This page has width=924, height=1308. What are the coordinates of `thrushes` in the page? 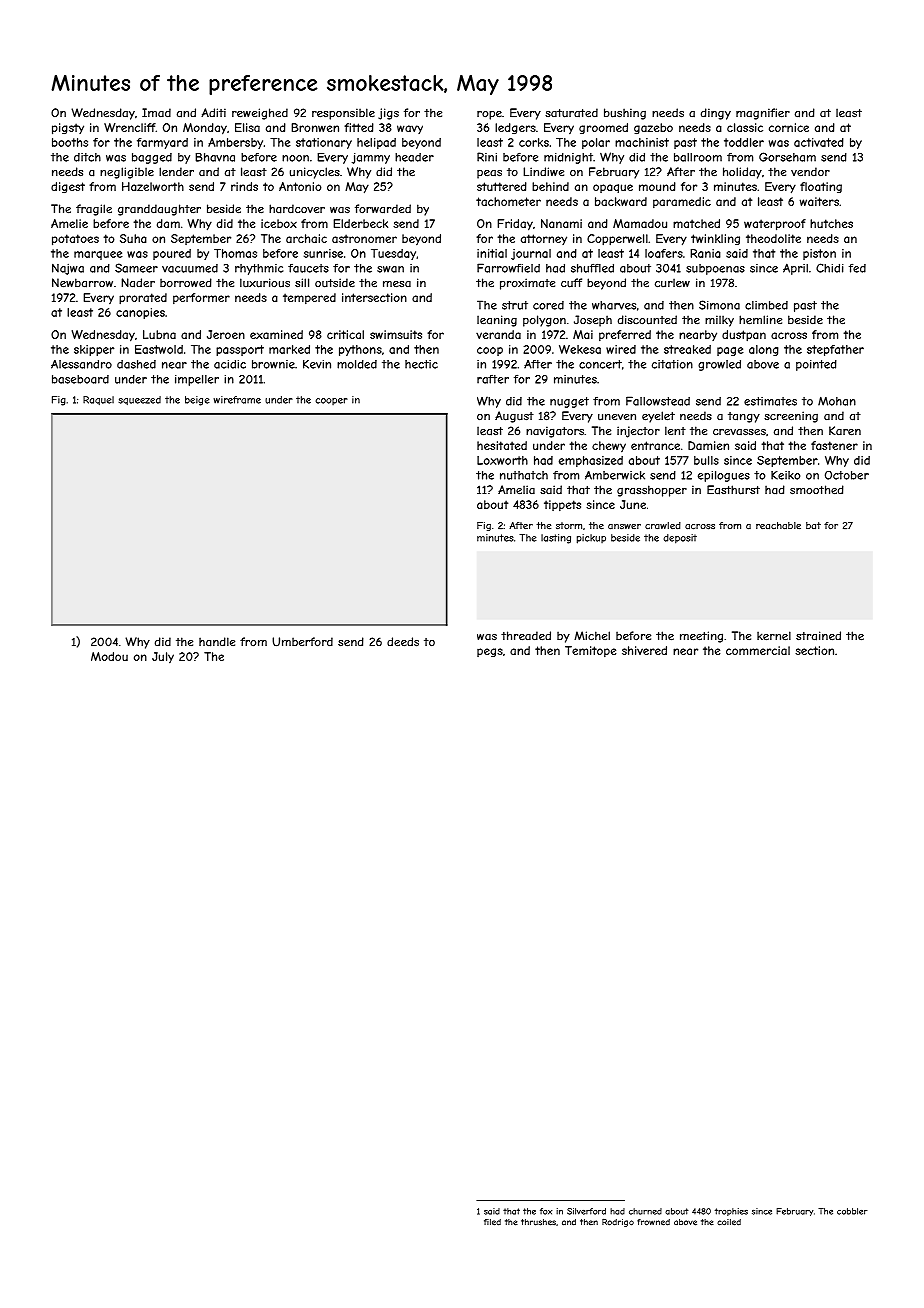 It's located at (538, 1222).
